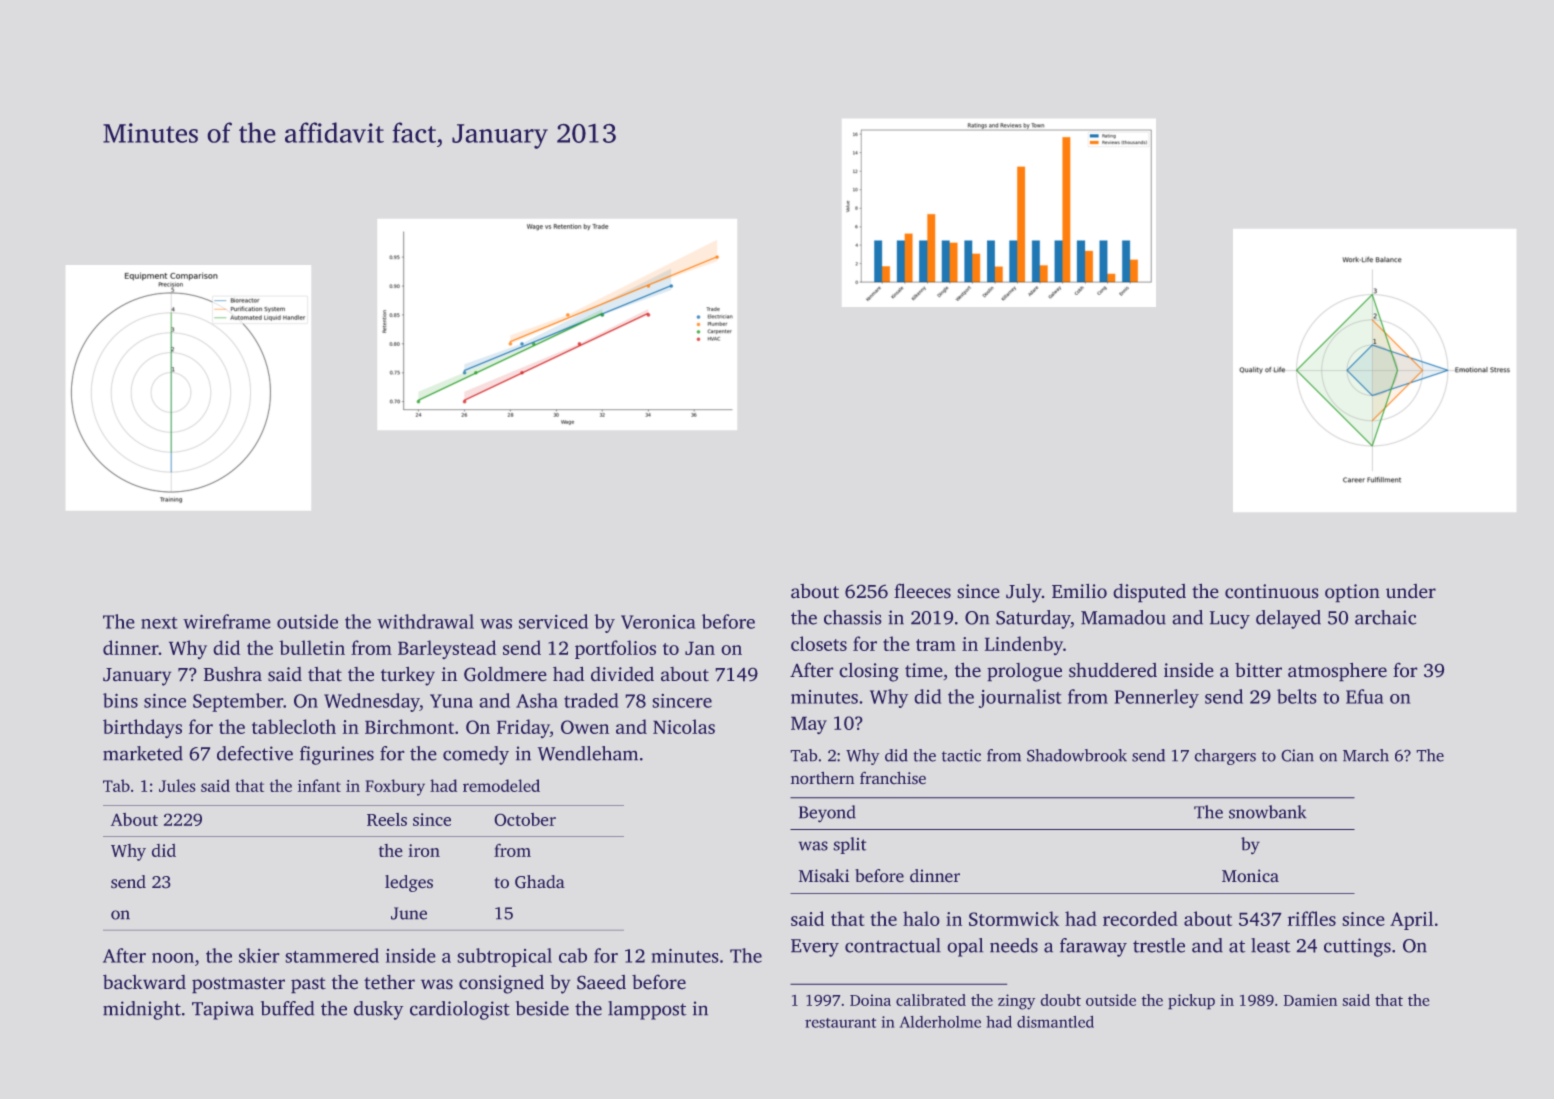  Describe the element at coordinates (378, 1010) in the screenshot. I see `dusky` at that location.
